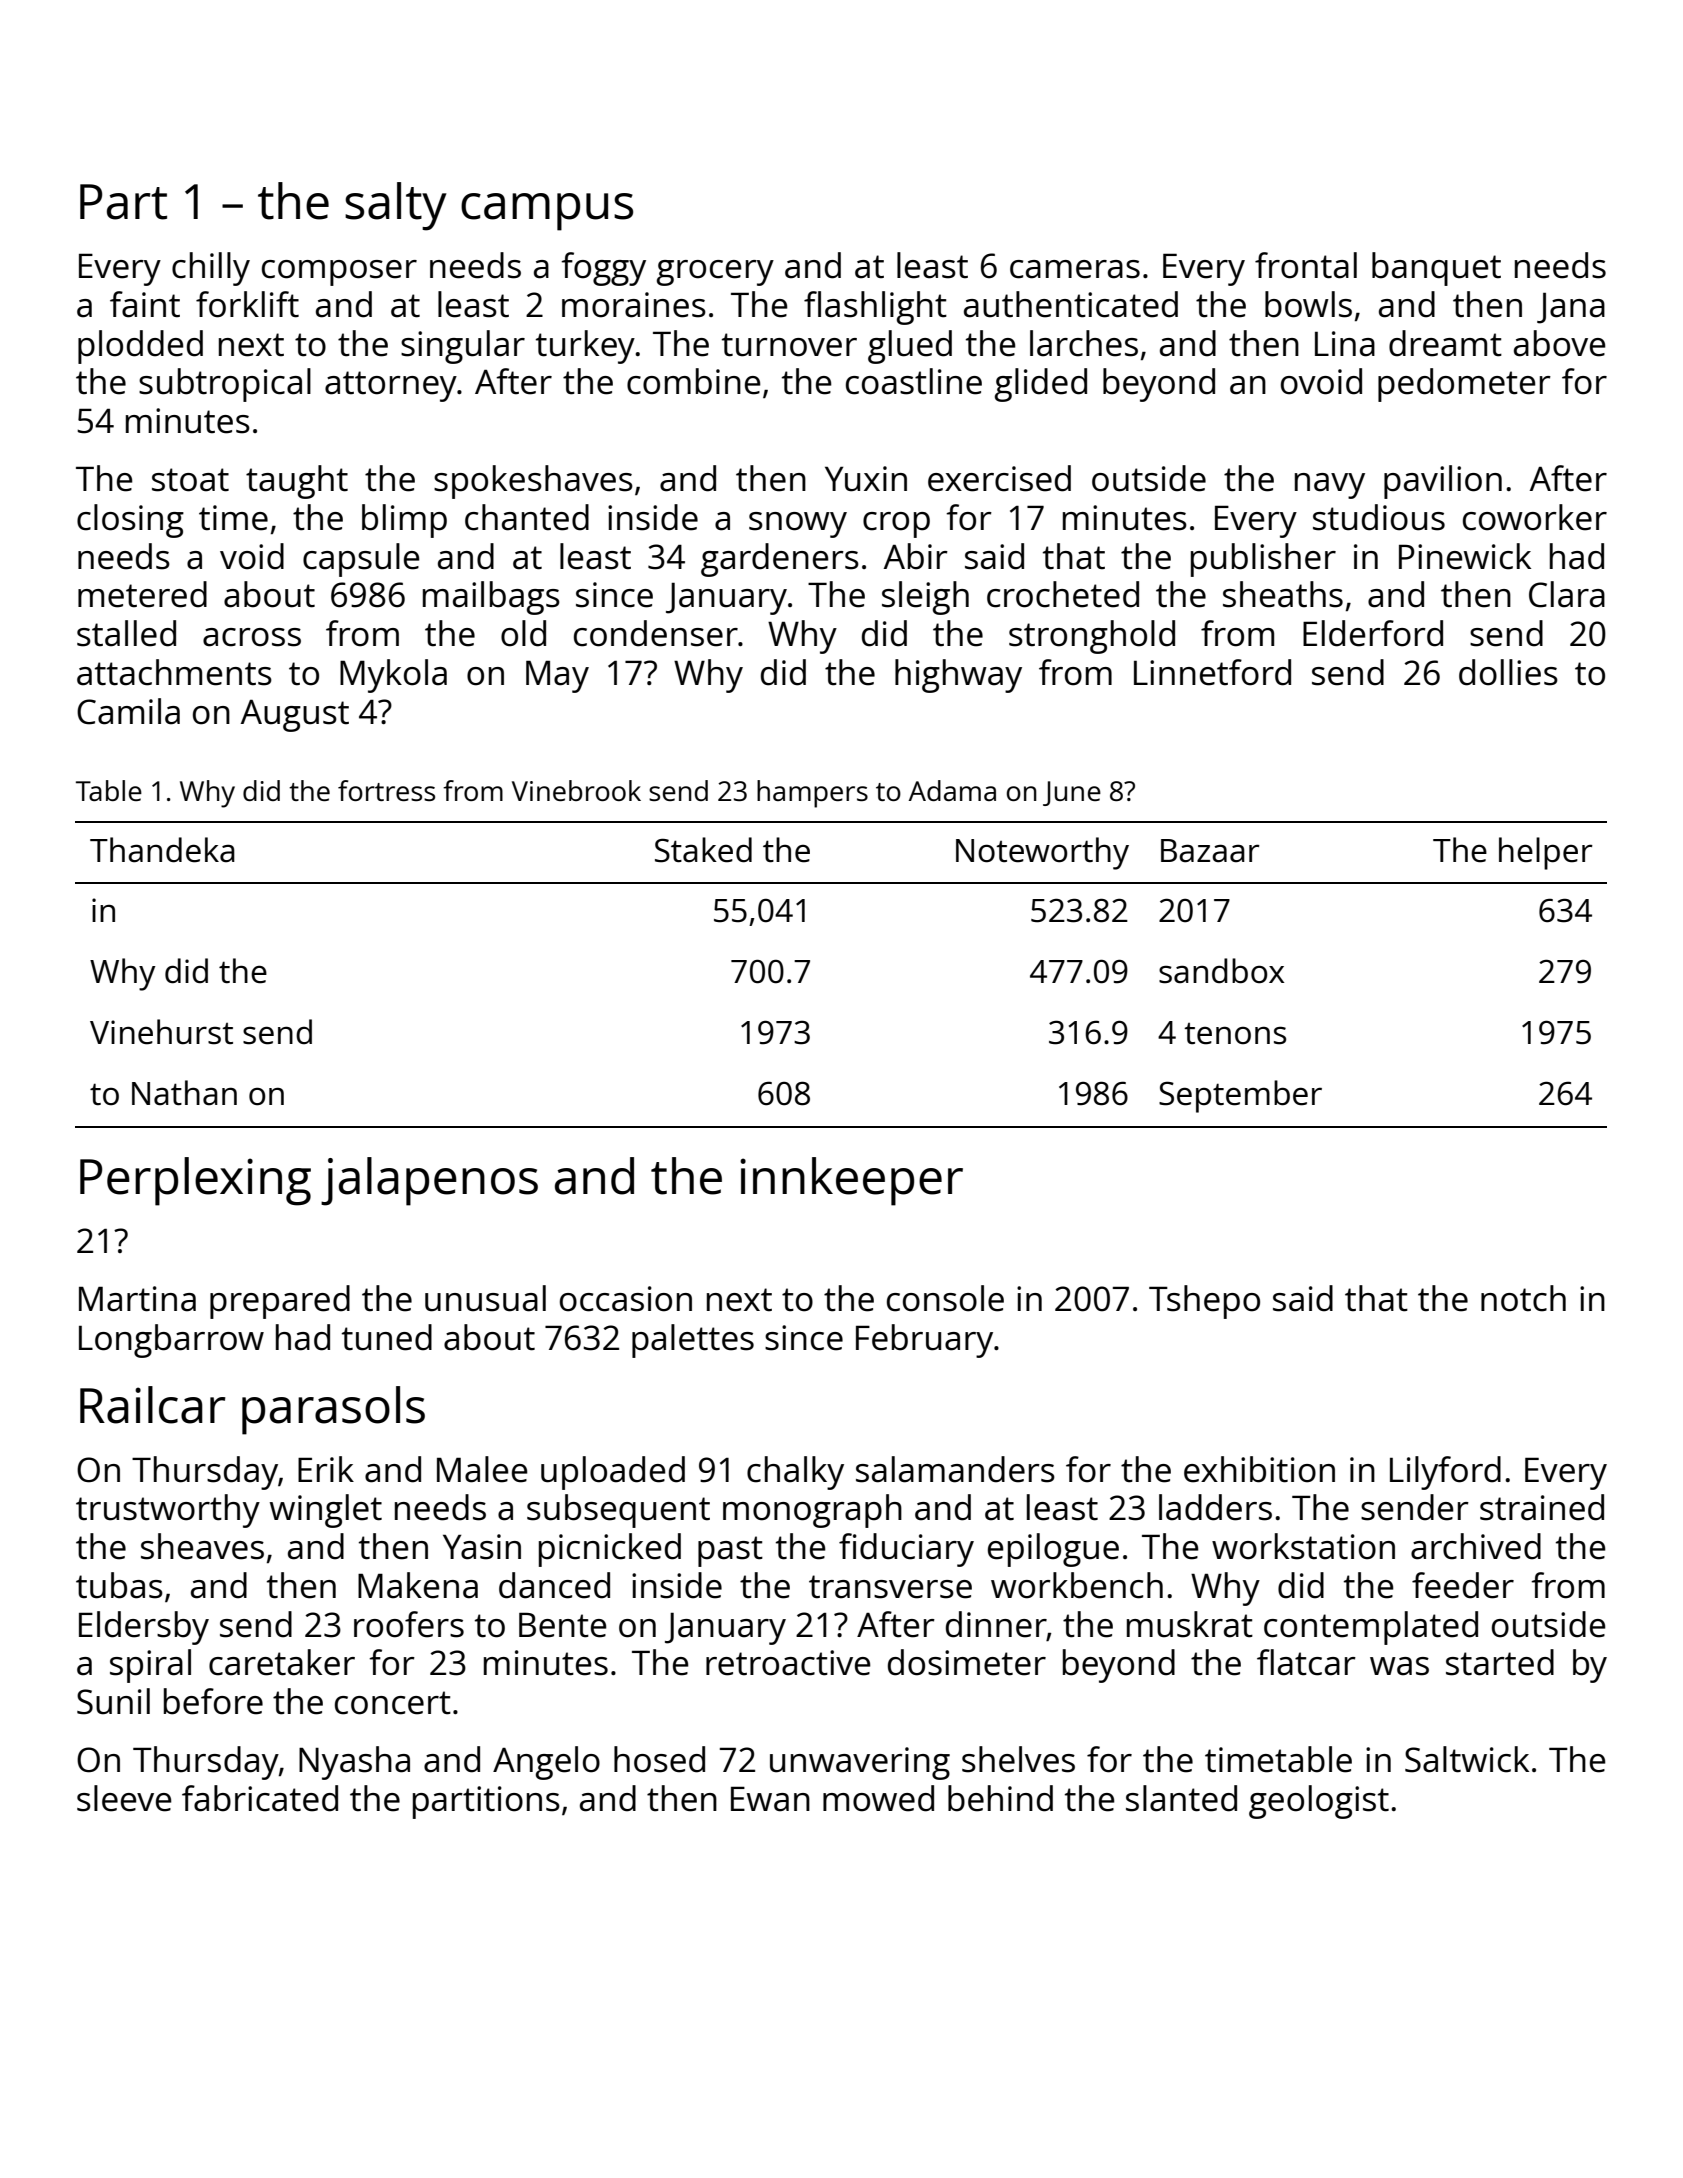 This page has width=1683, height=2178. Describe the element at coordinates (715, 273) in the page. I see `grocery` at that location.
